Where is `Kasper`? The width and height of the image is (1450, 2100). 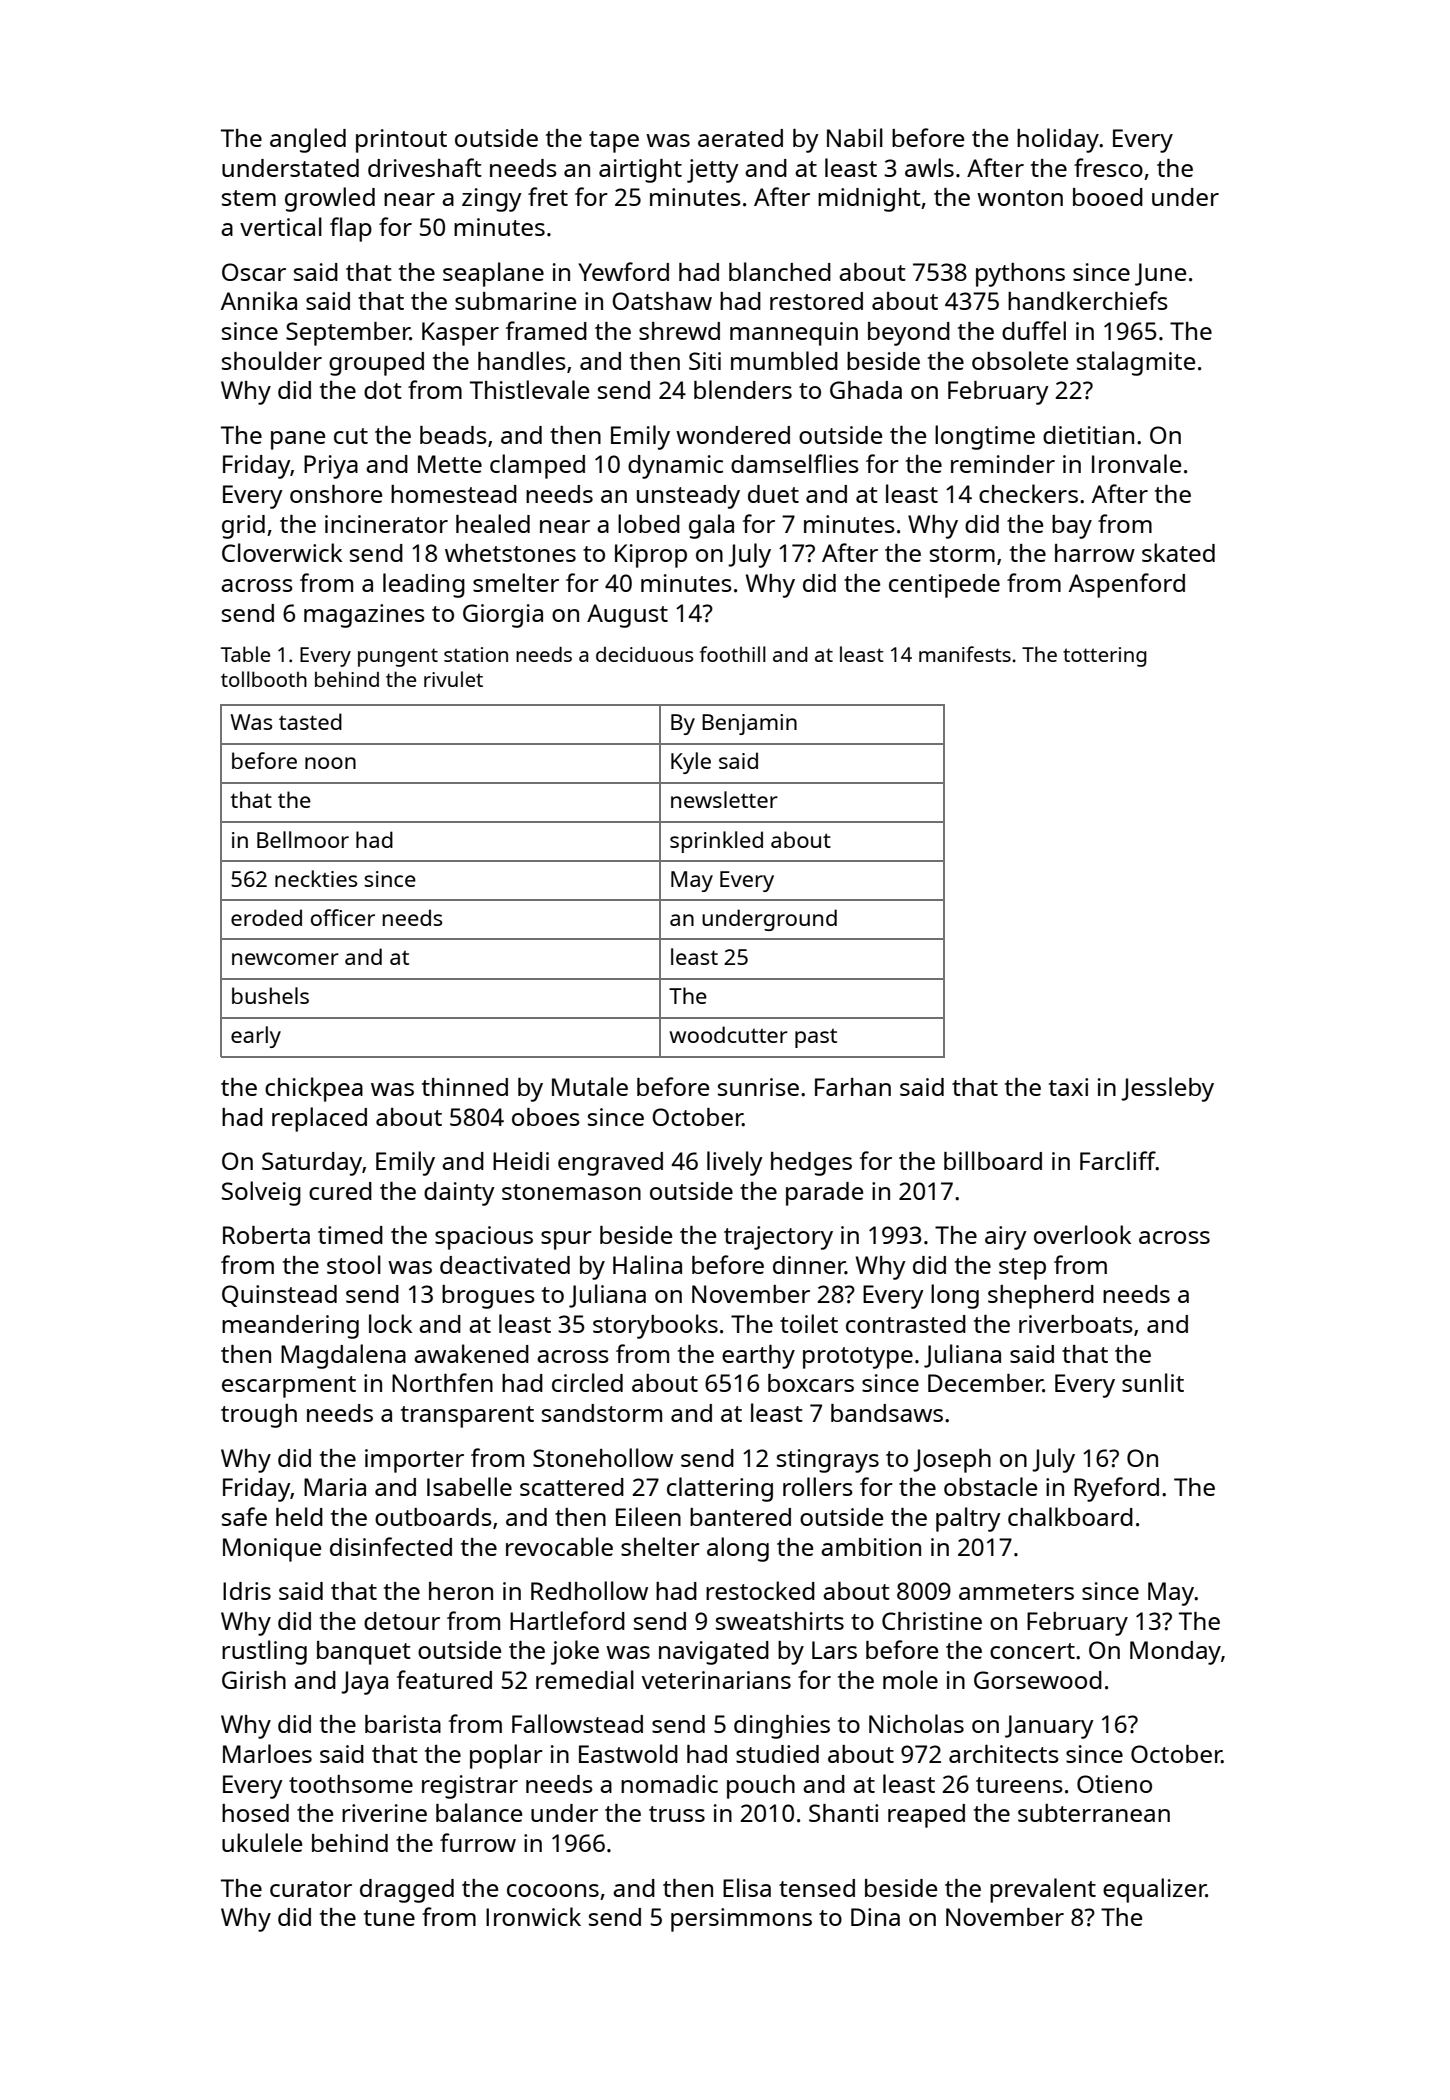 Kasper is located at coordinates (460, 334).
